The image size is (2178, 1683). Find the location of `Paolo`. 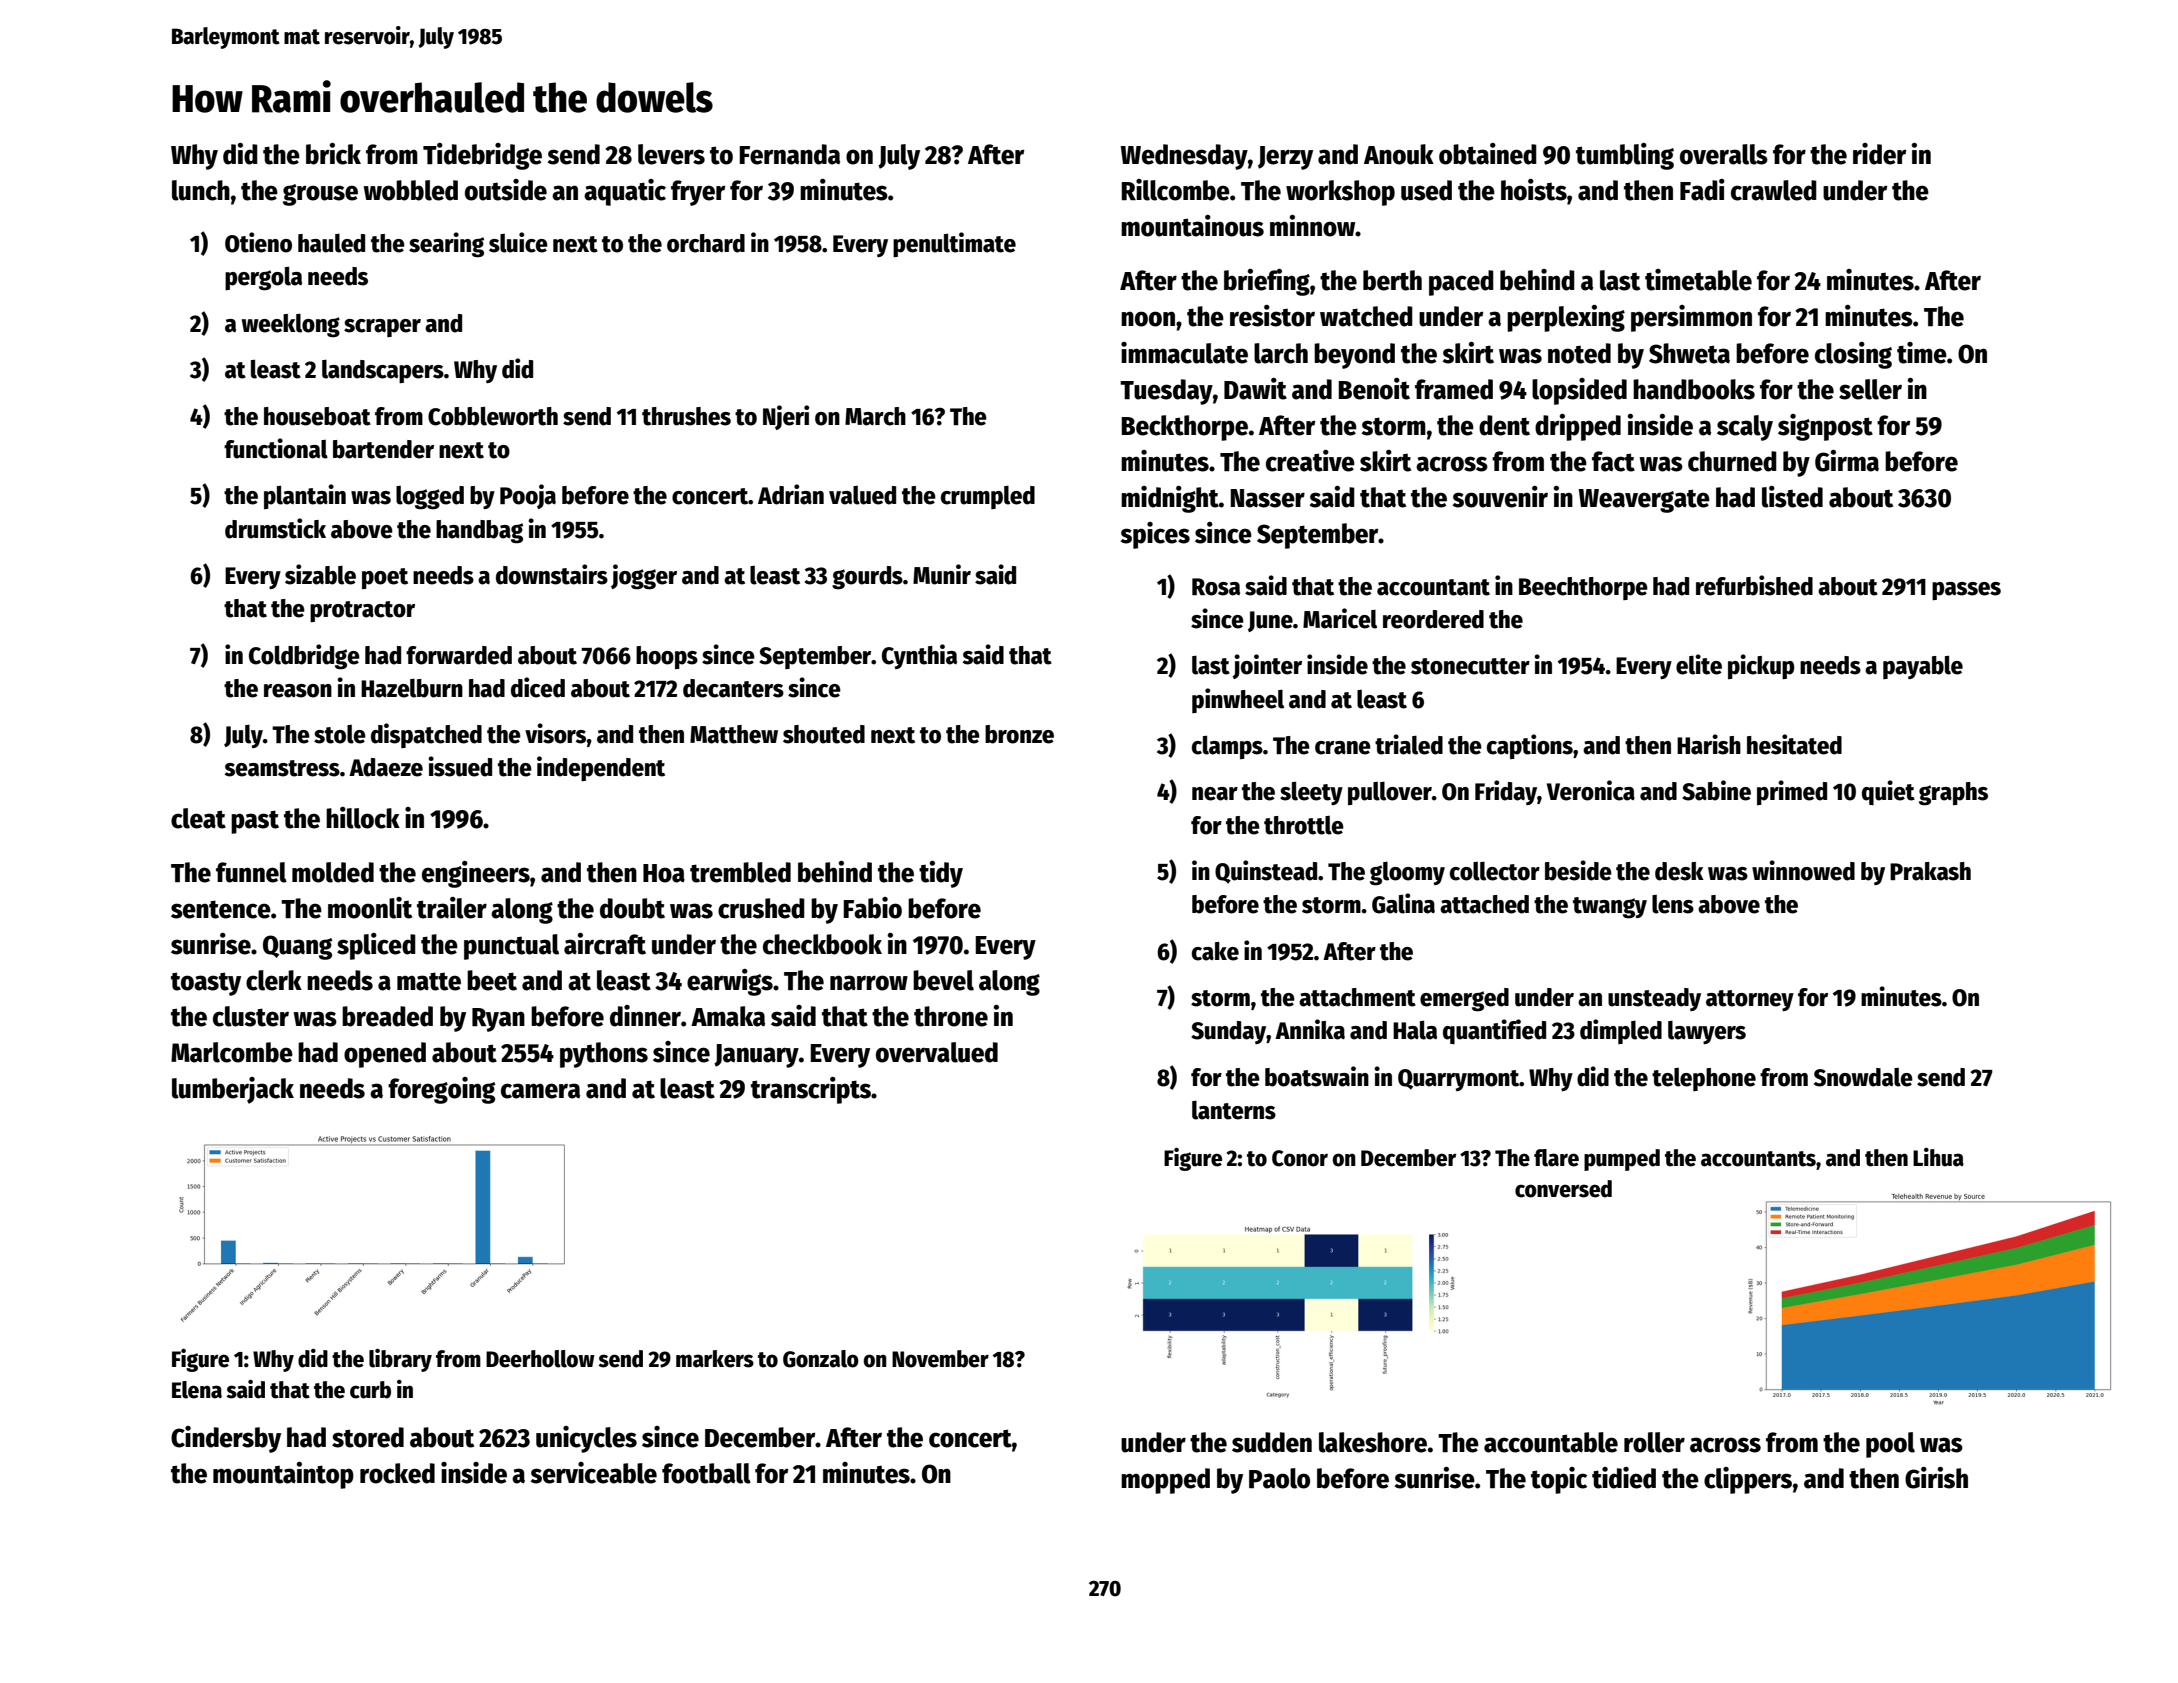

Paolo is located at coordinates (1279, 1478).
